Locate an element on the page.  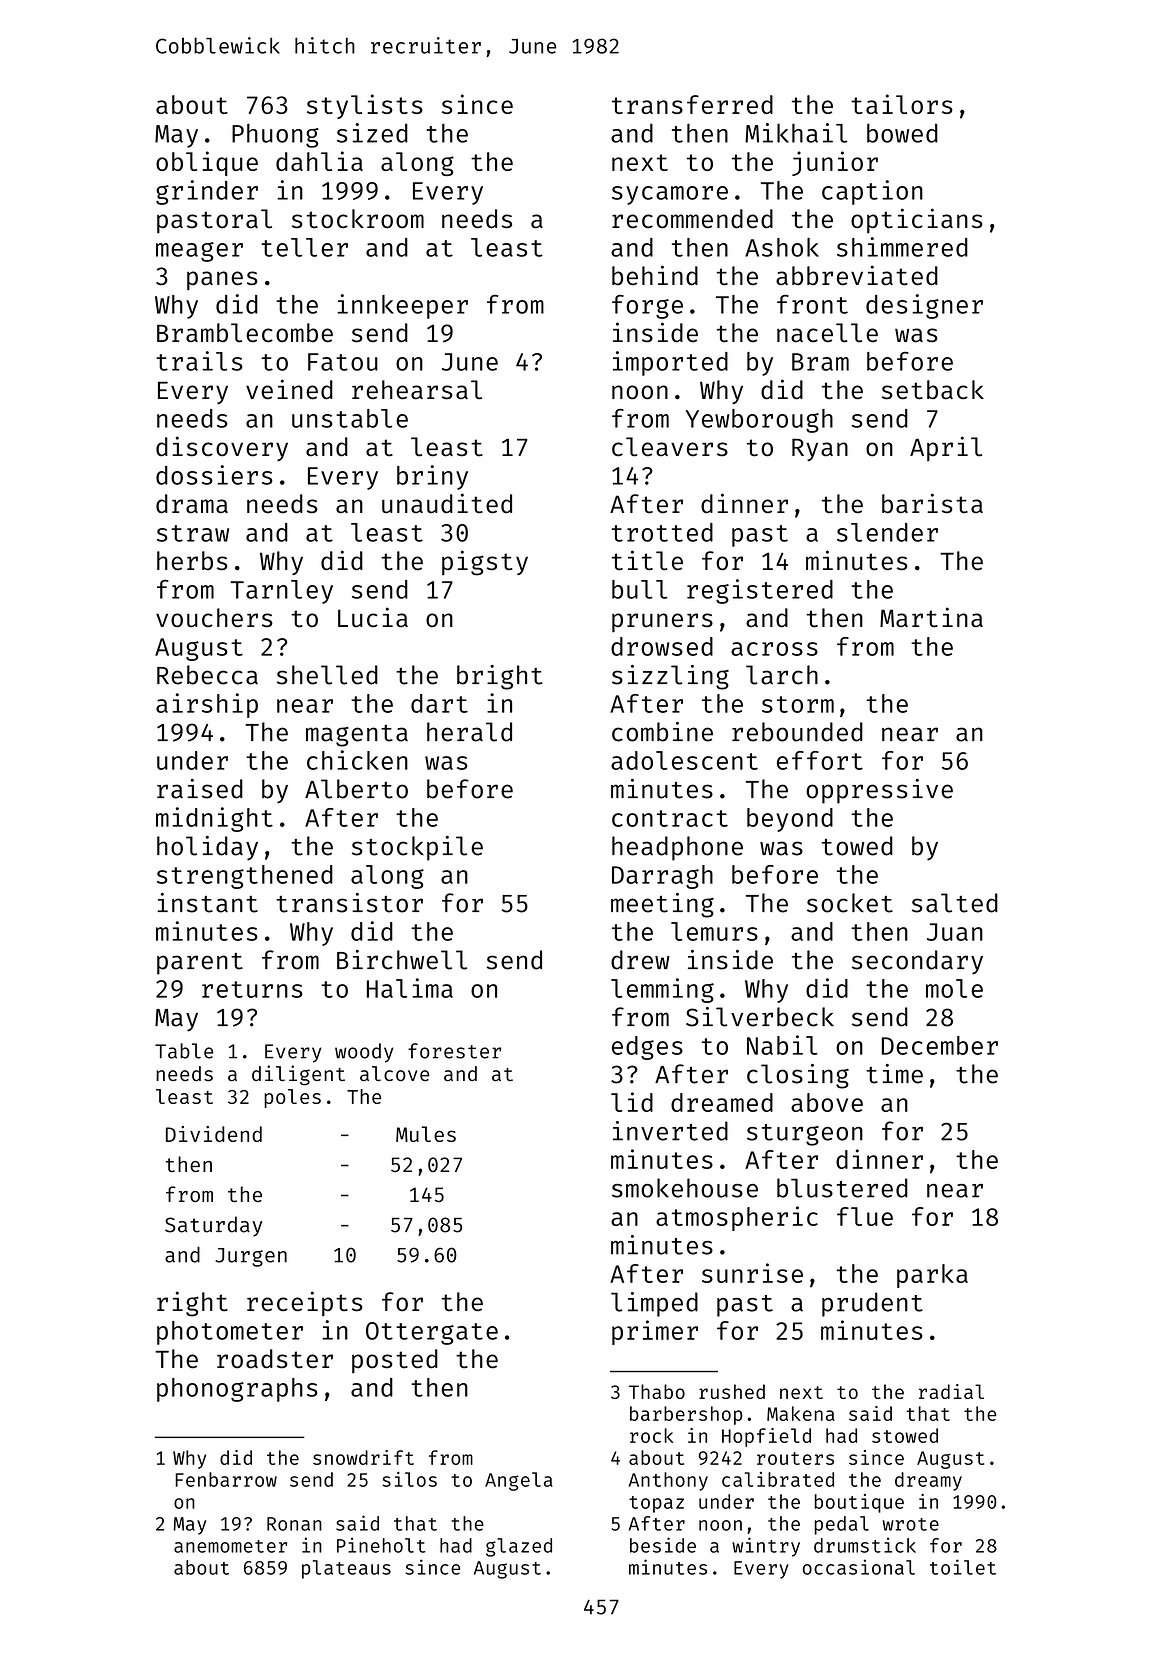
pigsty is located at coordinates (485, 563).
